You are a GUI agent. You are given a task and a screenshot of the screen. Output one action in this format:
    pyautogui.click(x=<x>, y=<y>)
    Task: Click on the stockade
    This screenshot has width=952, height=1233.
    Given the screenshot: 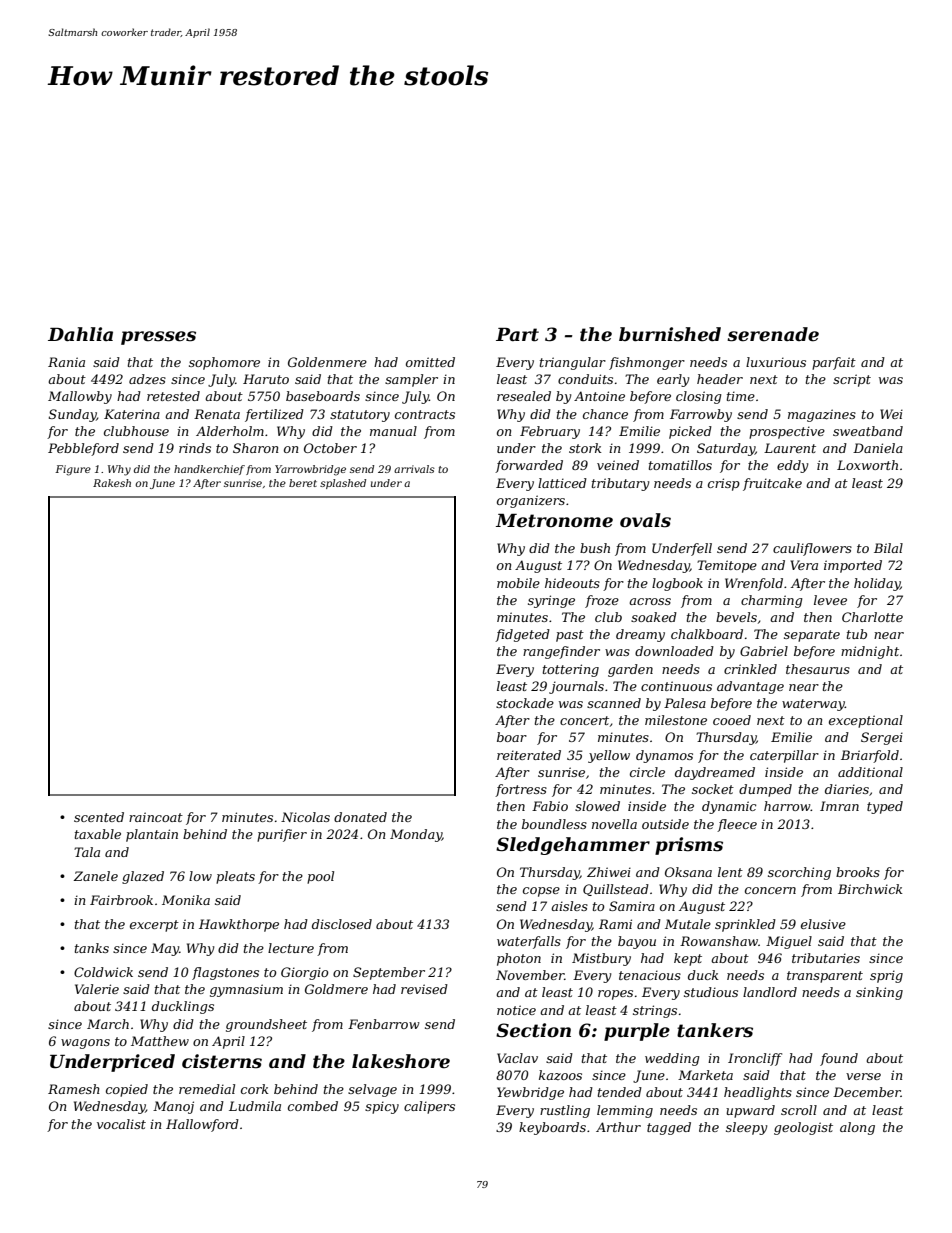 What is the action you would take?
    pyautogui.click(x=525, y=703)
